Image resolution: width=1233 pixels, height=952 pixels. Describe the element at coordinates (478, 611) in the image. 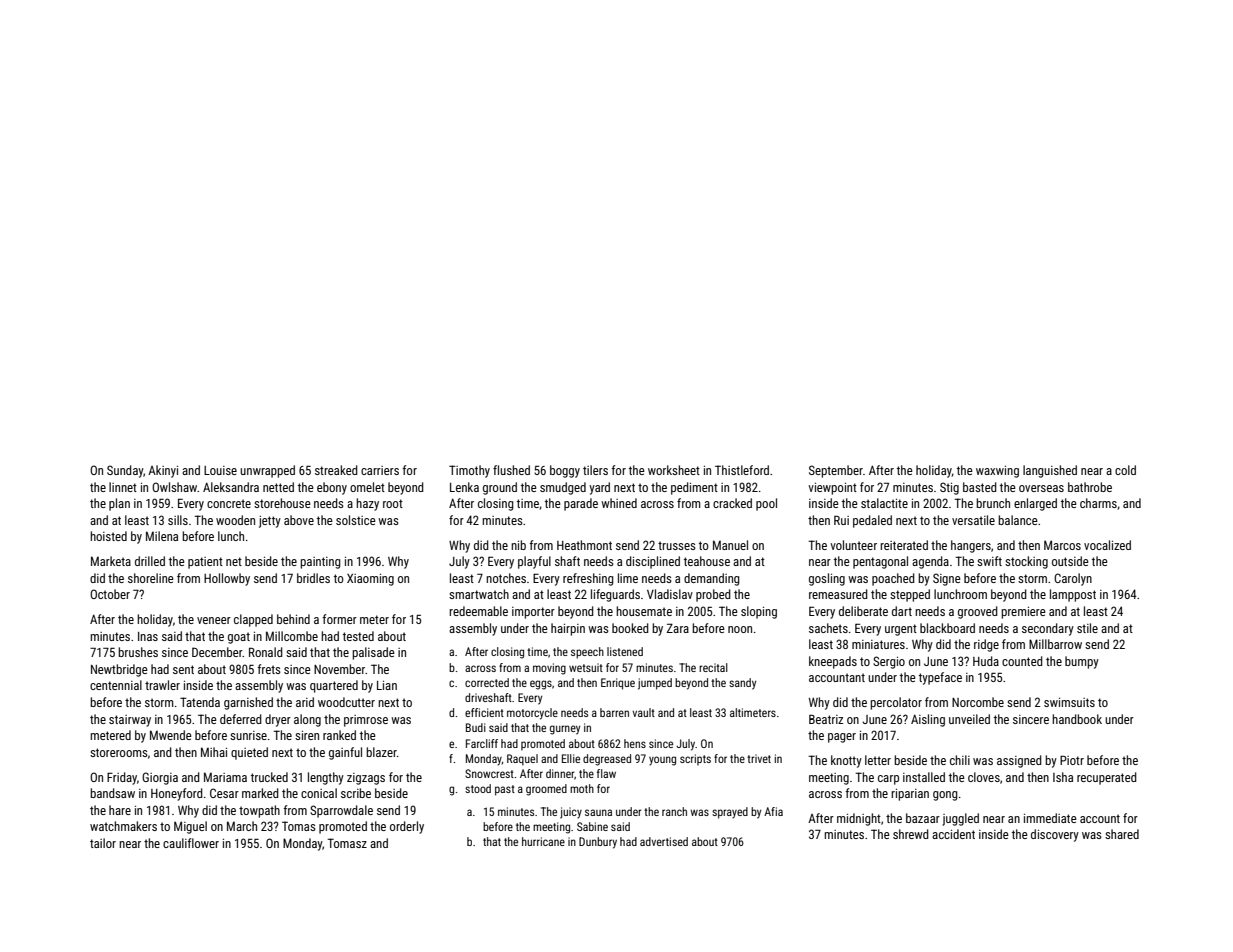

I see `redeemable` at that location.
